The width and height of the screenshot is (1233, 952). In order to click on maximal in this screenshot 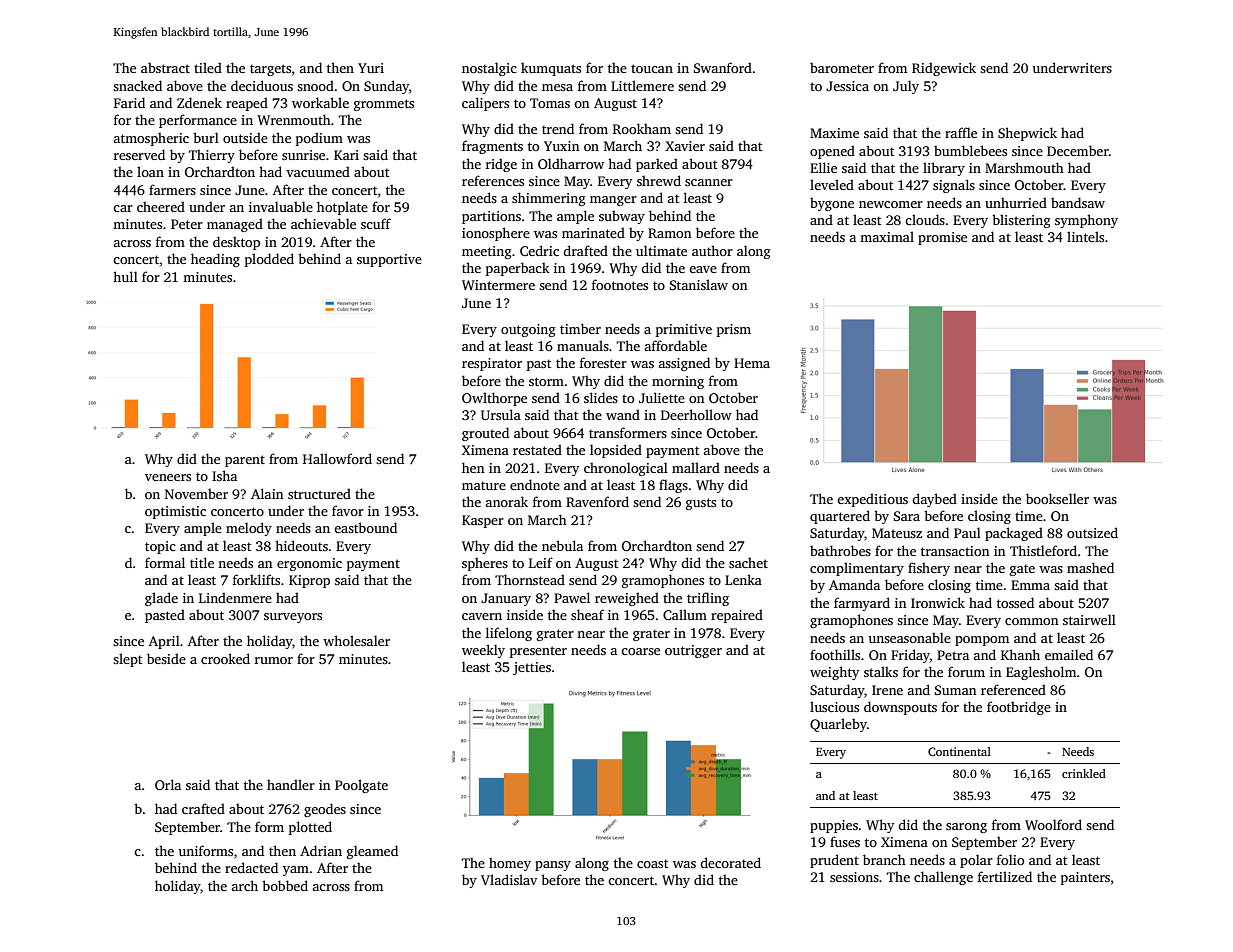, I will do `click(887, 236)`.
